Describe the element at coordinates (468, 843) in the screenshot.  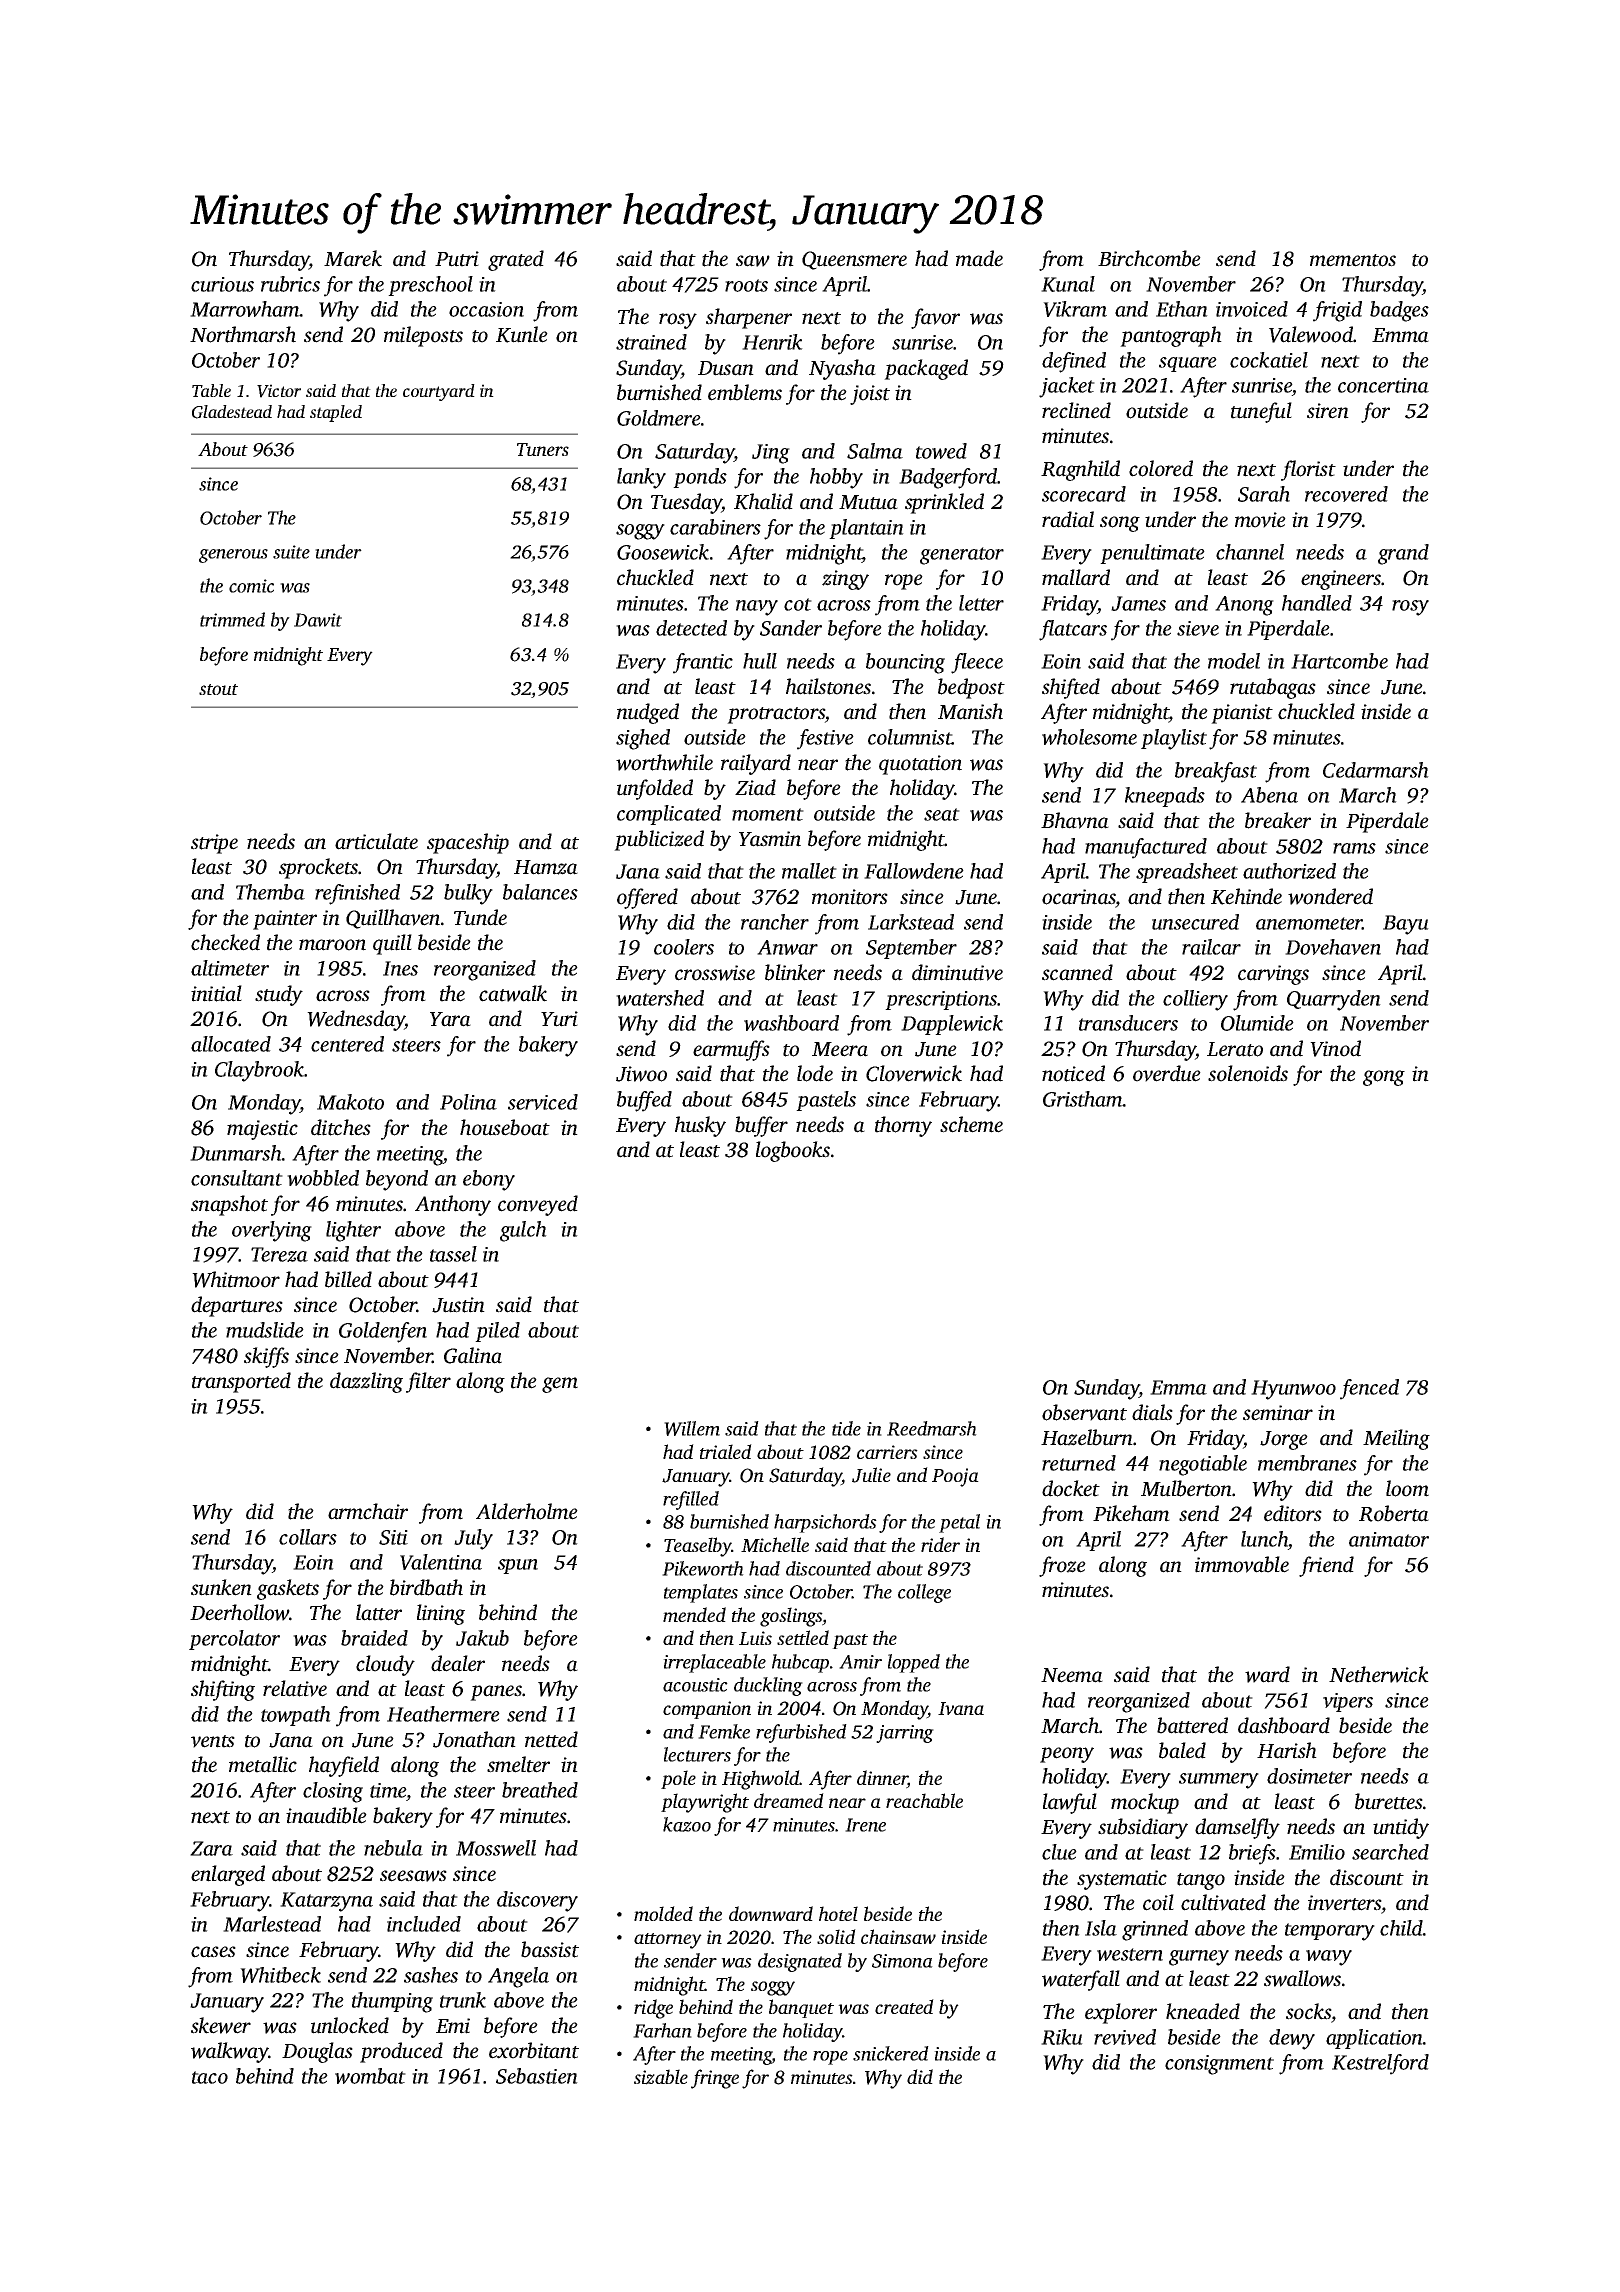
I see `spaceship` at that location.
